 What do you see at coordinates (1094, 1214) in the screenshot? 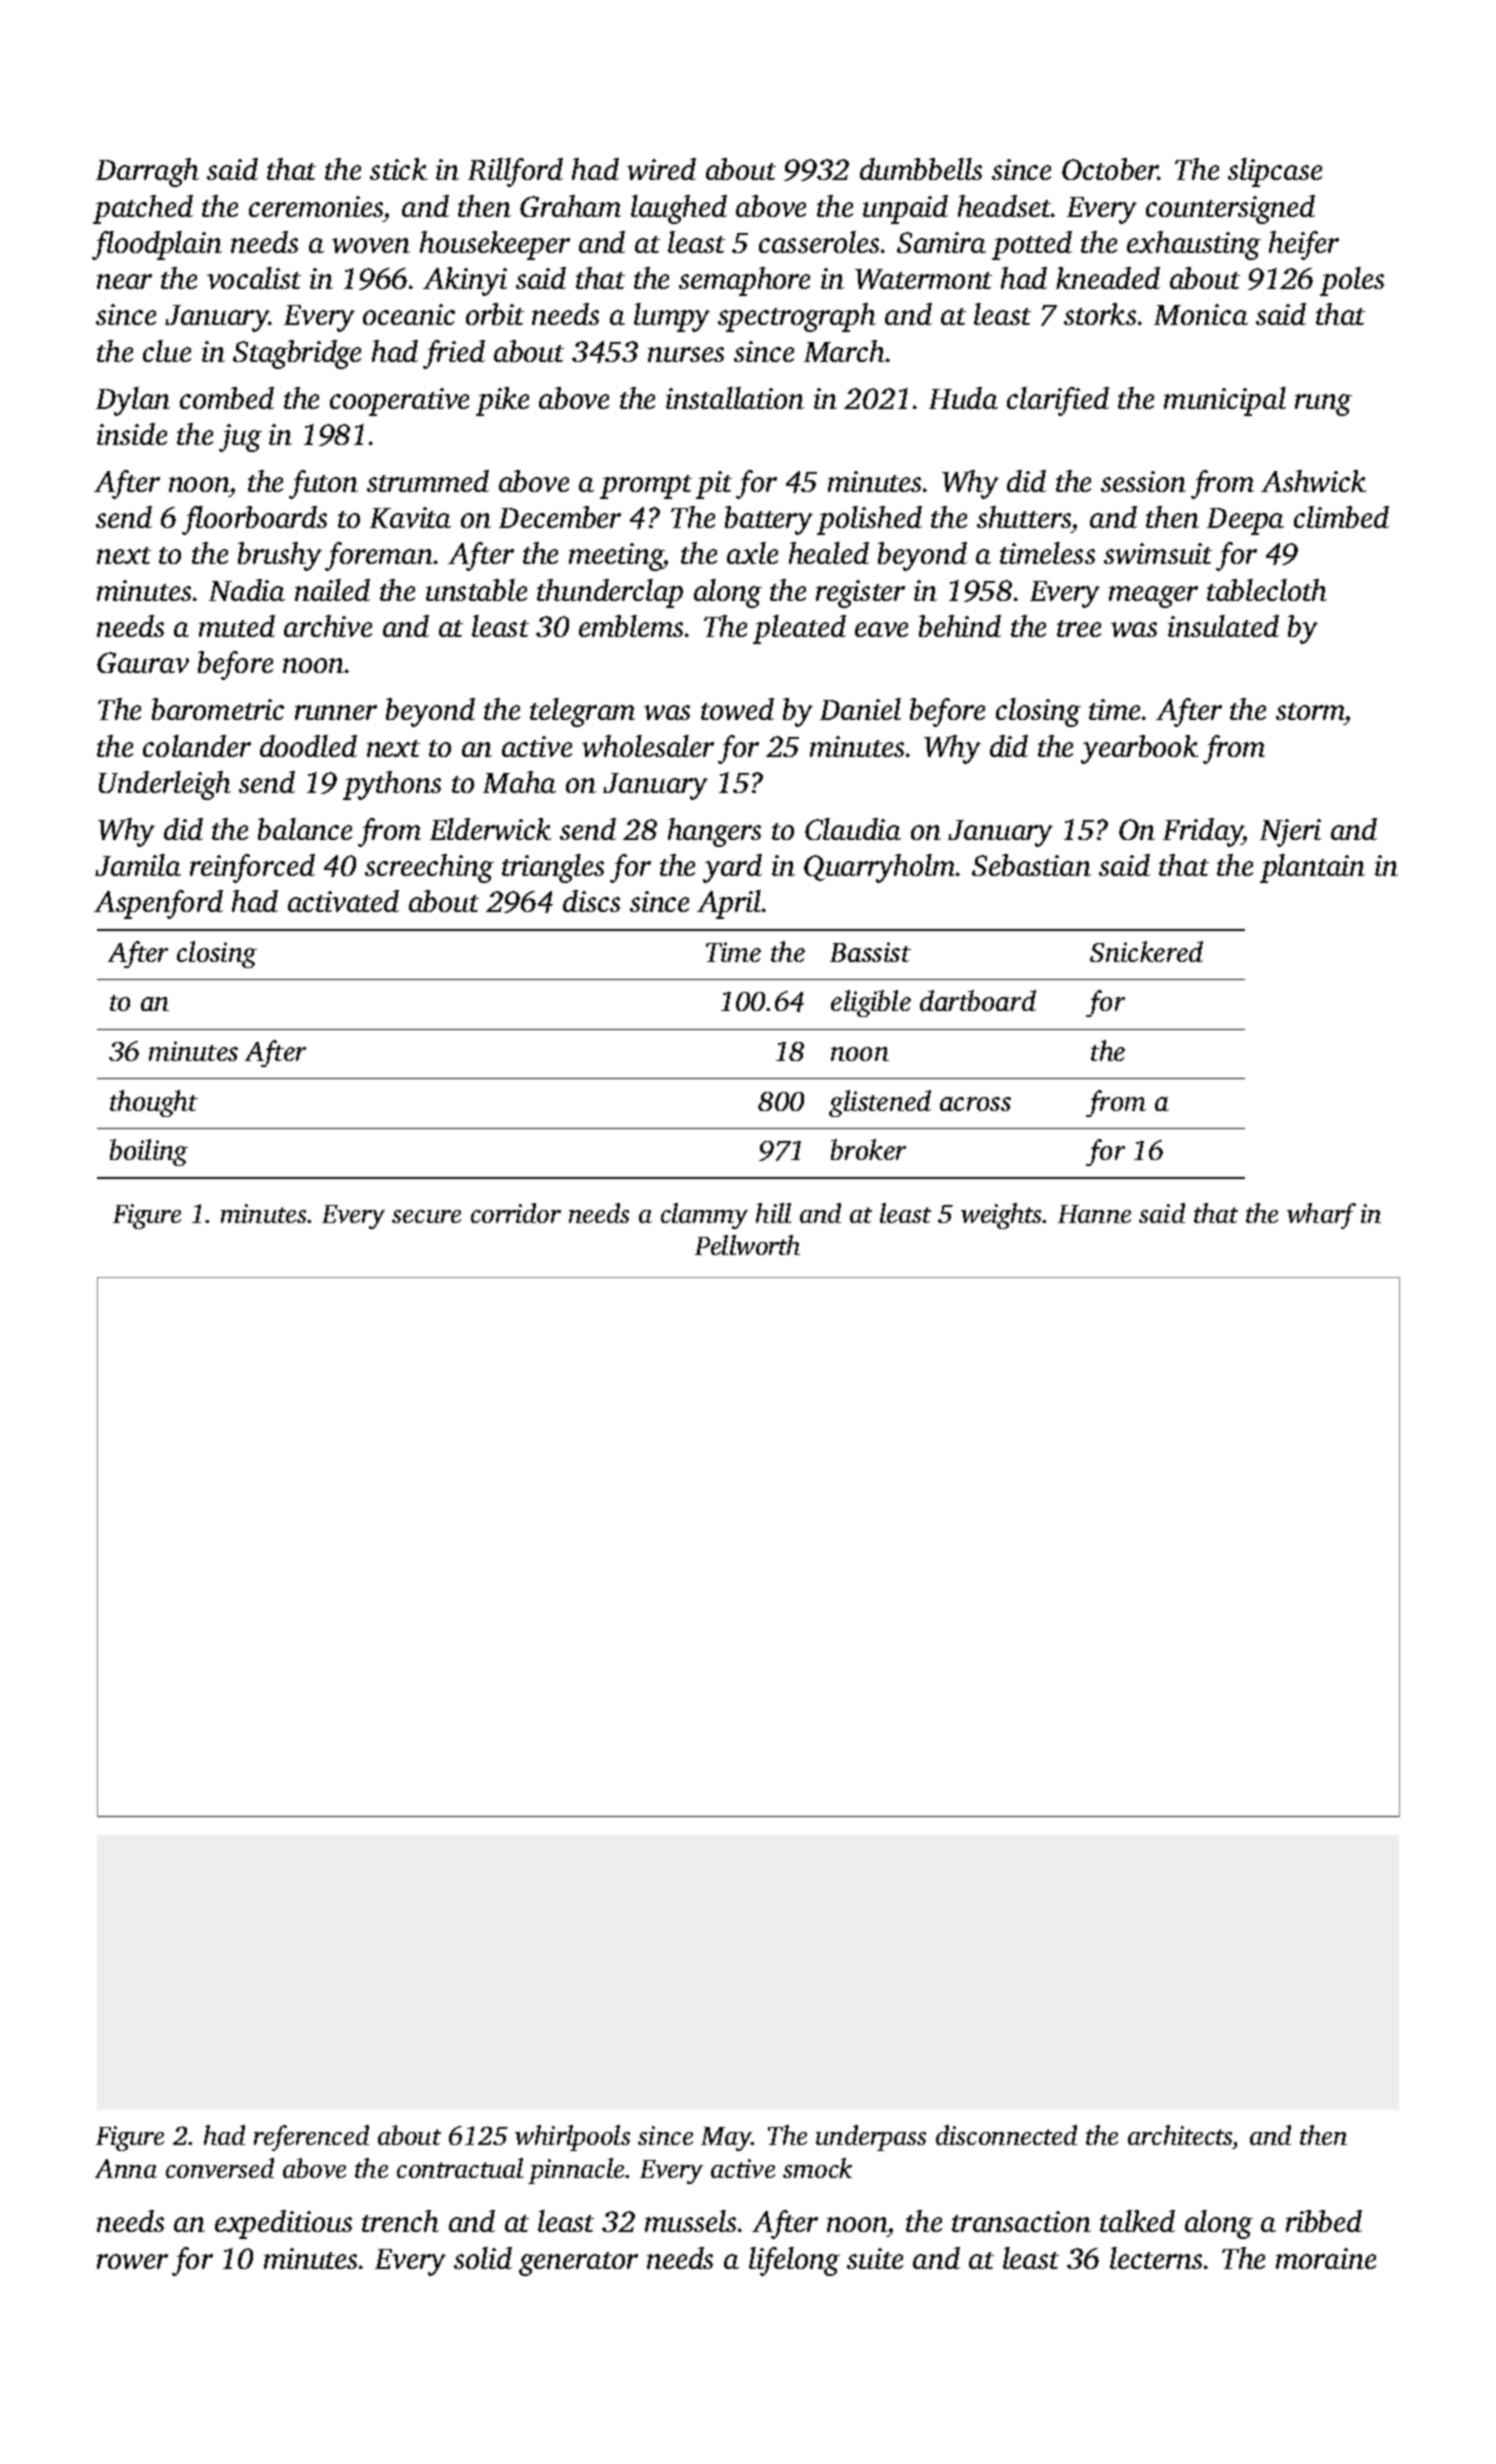
I see `Hanne` at bounding box center [1094, 1214].
